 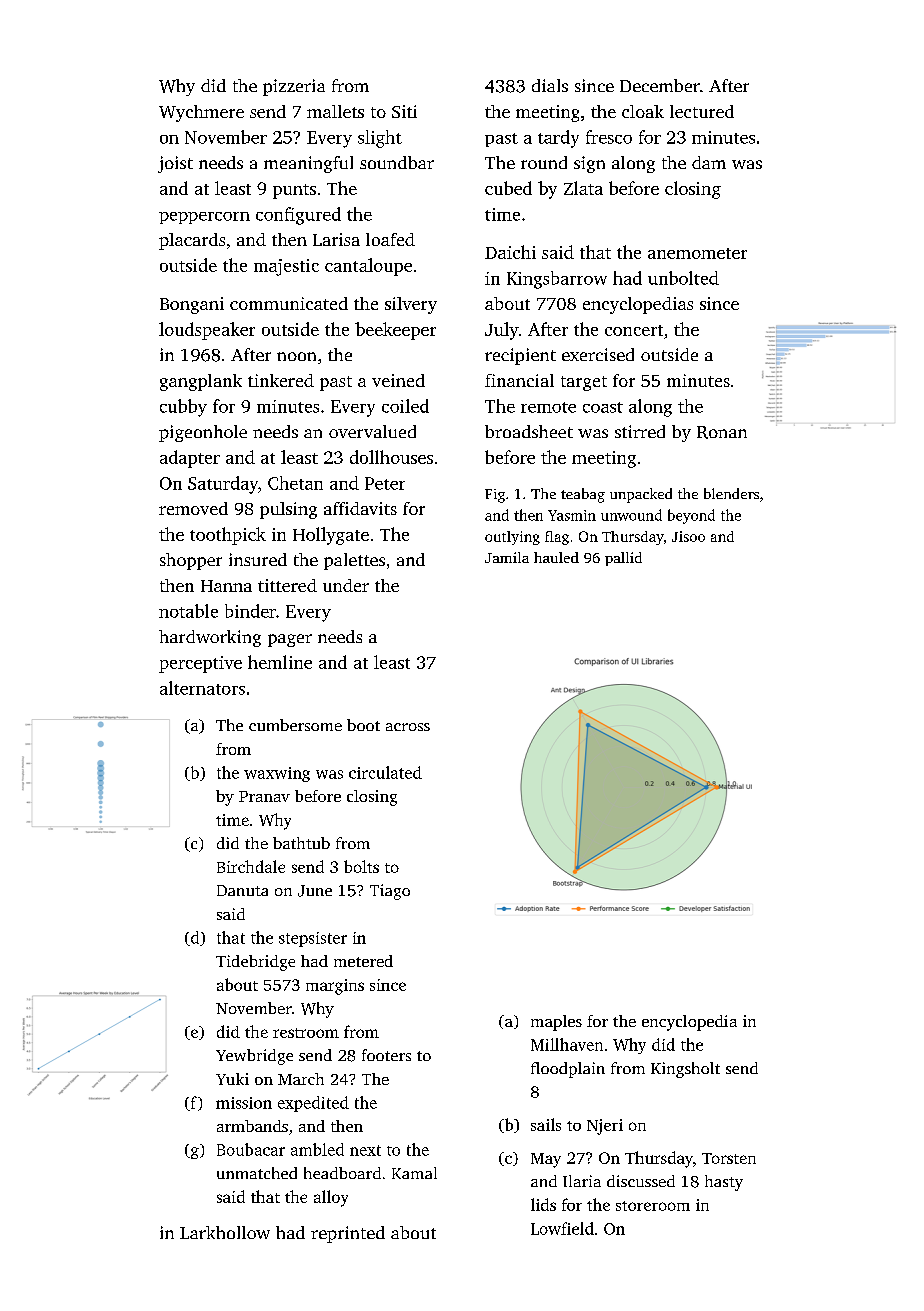 I want to click on Zlata, so click(x=583, y=188).
